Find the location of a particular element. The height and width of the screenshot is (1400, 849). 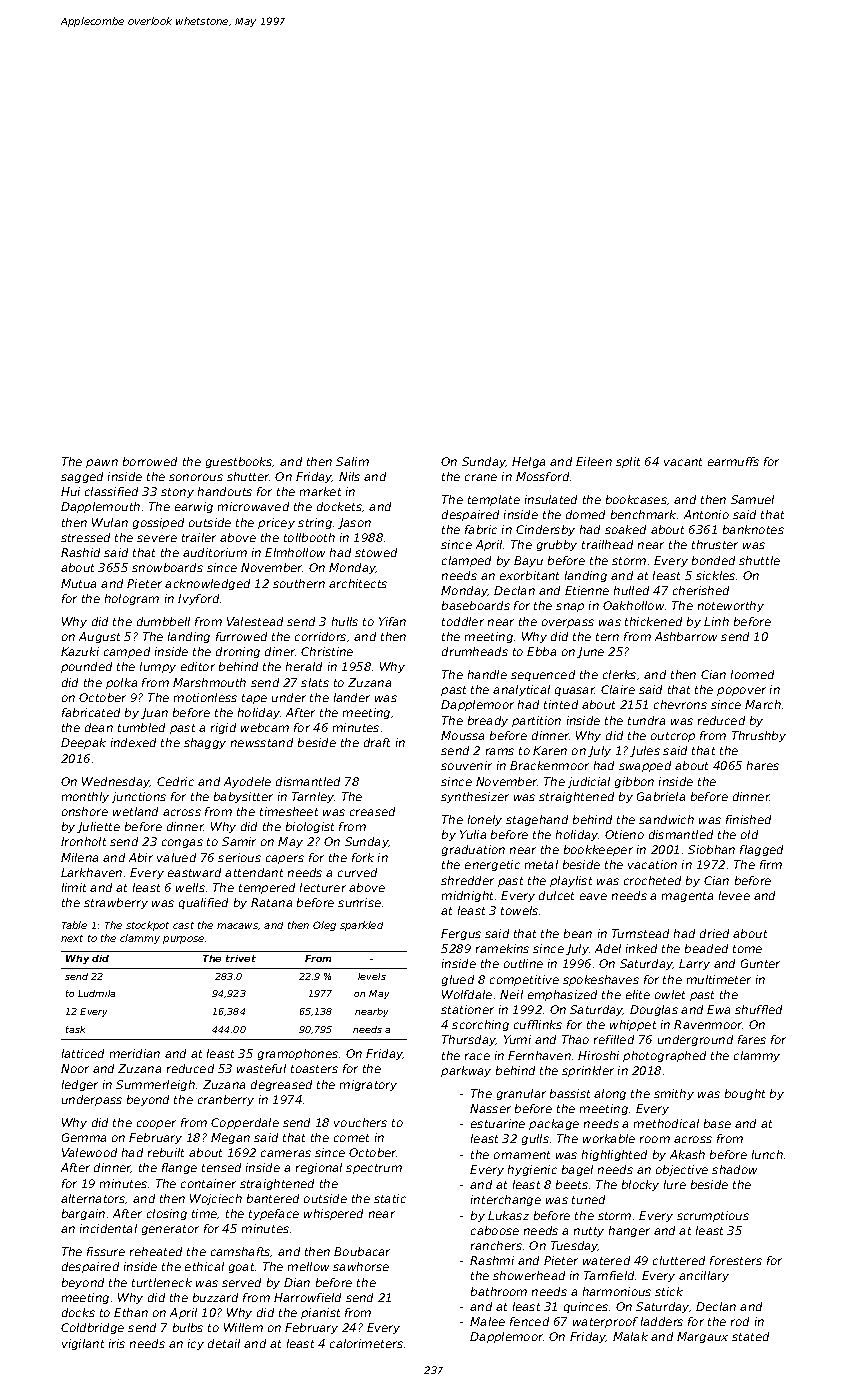

Salim is located at coordinates (352, 461).
